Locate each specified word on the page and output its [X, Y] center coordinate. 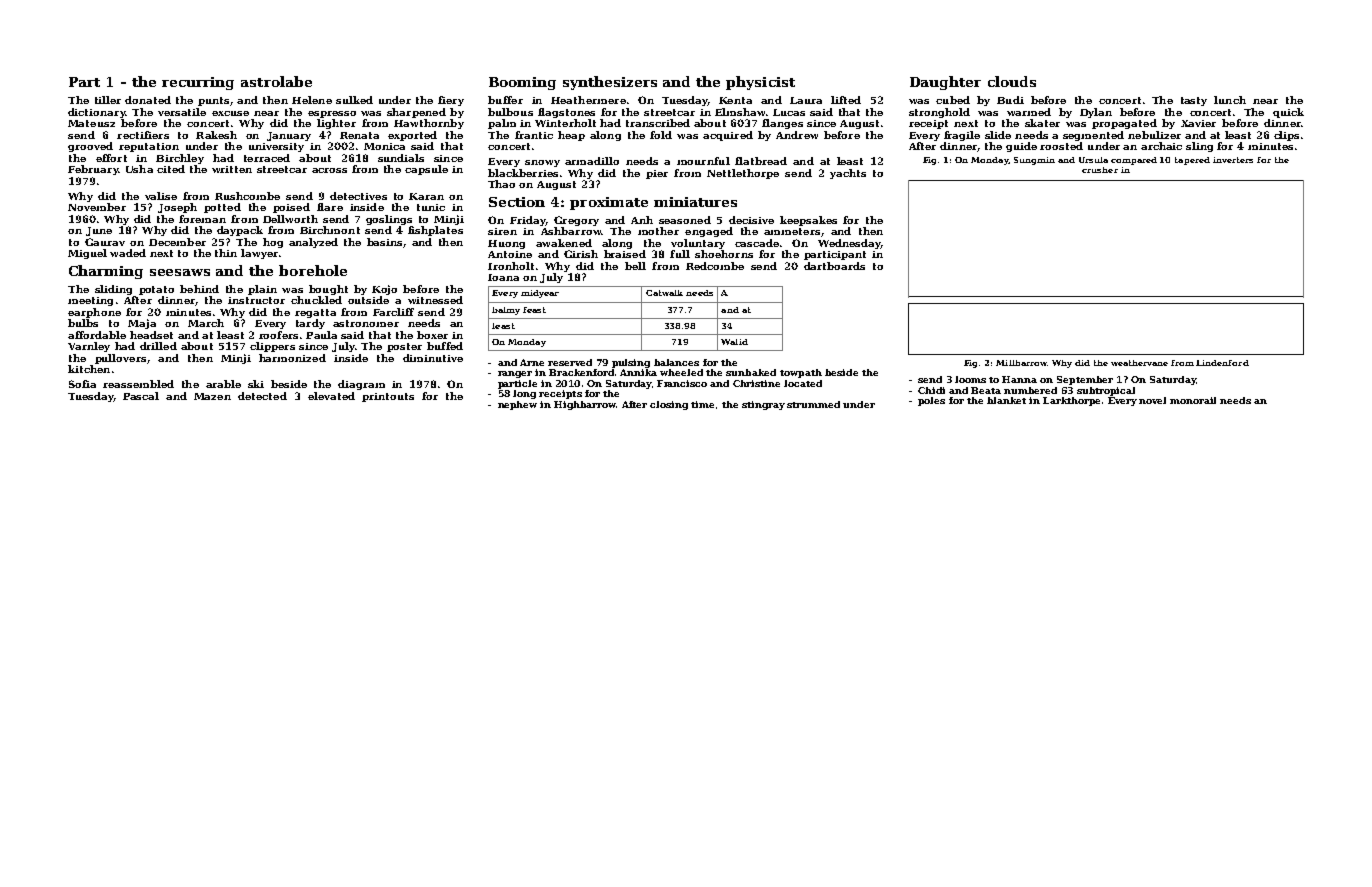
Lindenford [1222, 363]
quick [1288, 113]
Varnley [89, 347]
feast [534, 310]
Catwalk [664, 293]
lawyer [259, 254]
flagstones [566, 113]
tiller [108, 100]
